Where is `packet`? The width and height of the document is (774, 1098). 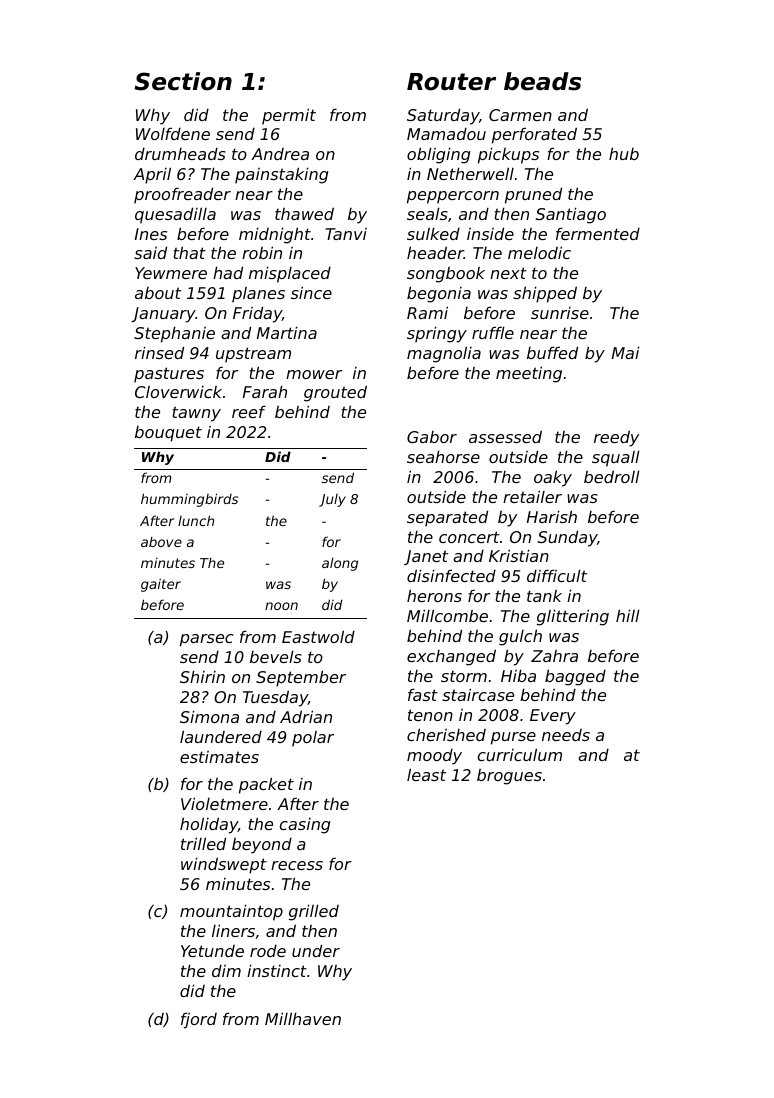
packet is located at coordinates (266, 785).
